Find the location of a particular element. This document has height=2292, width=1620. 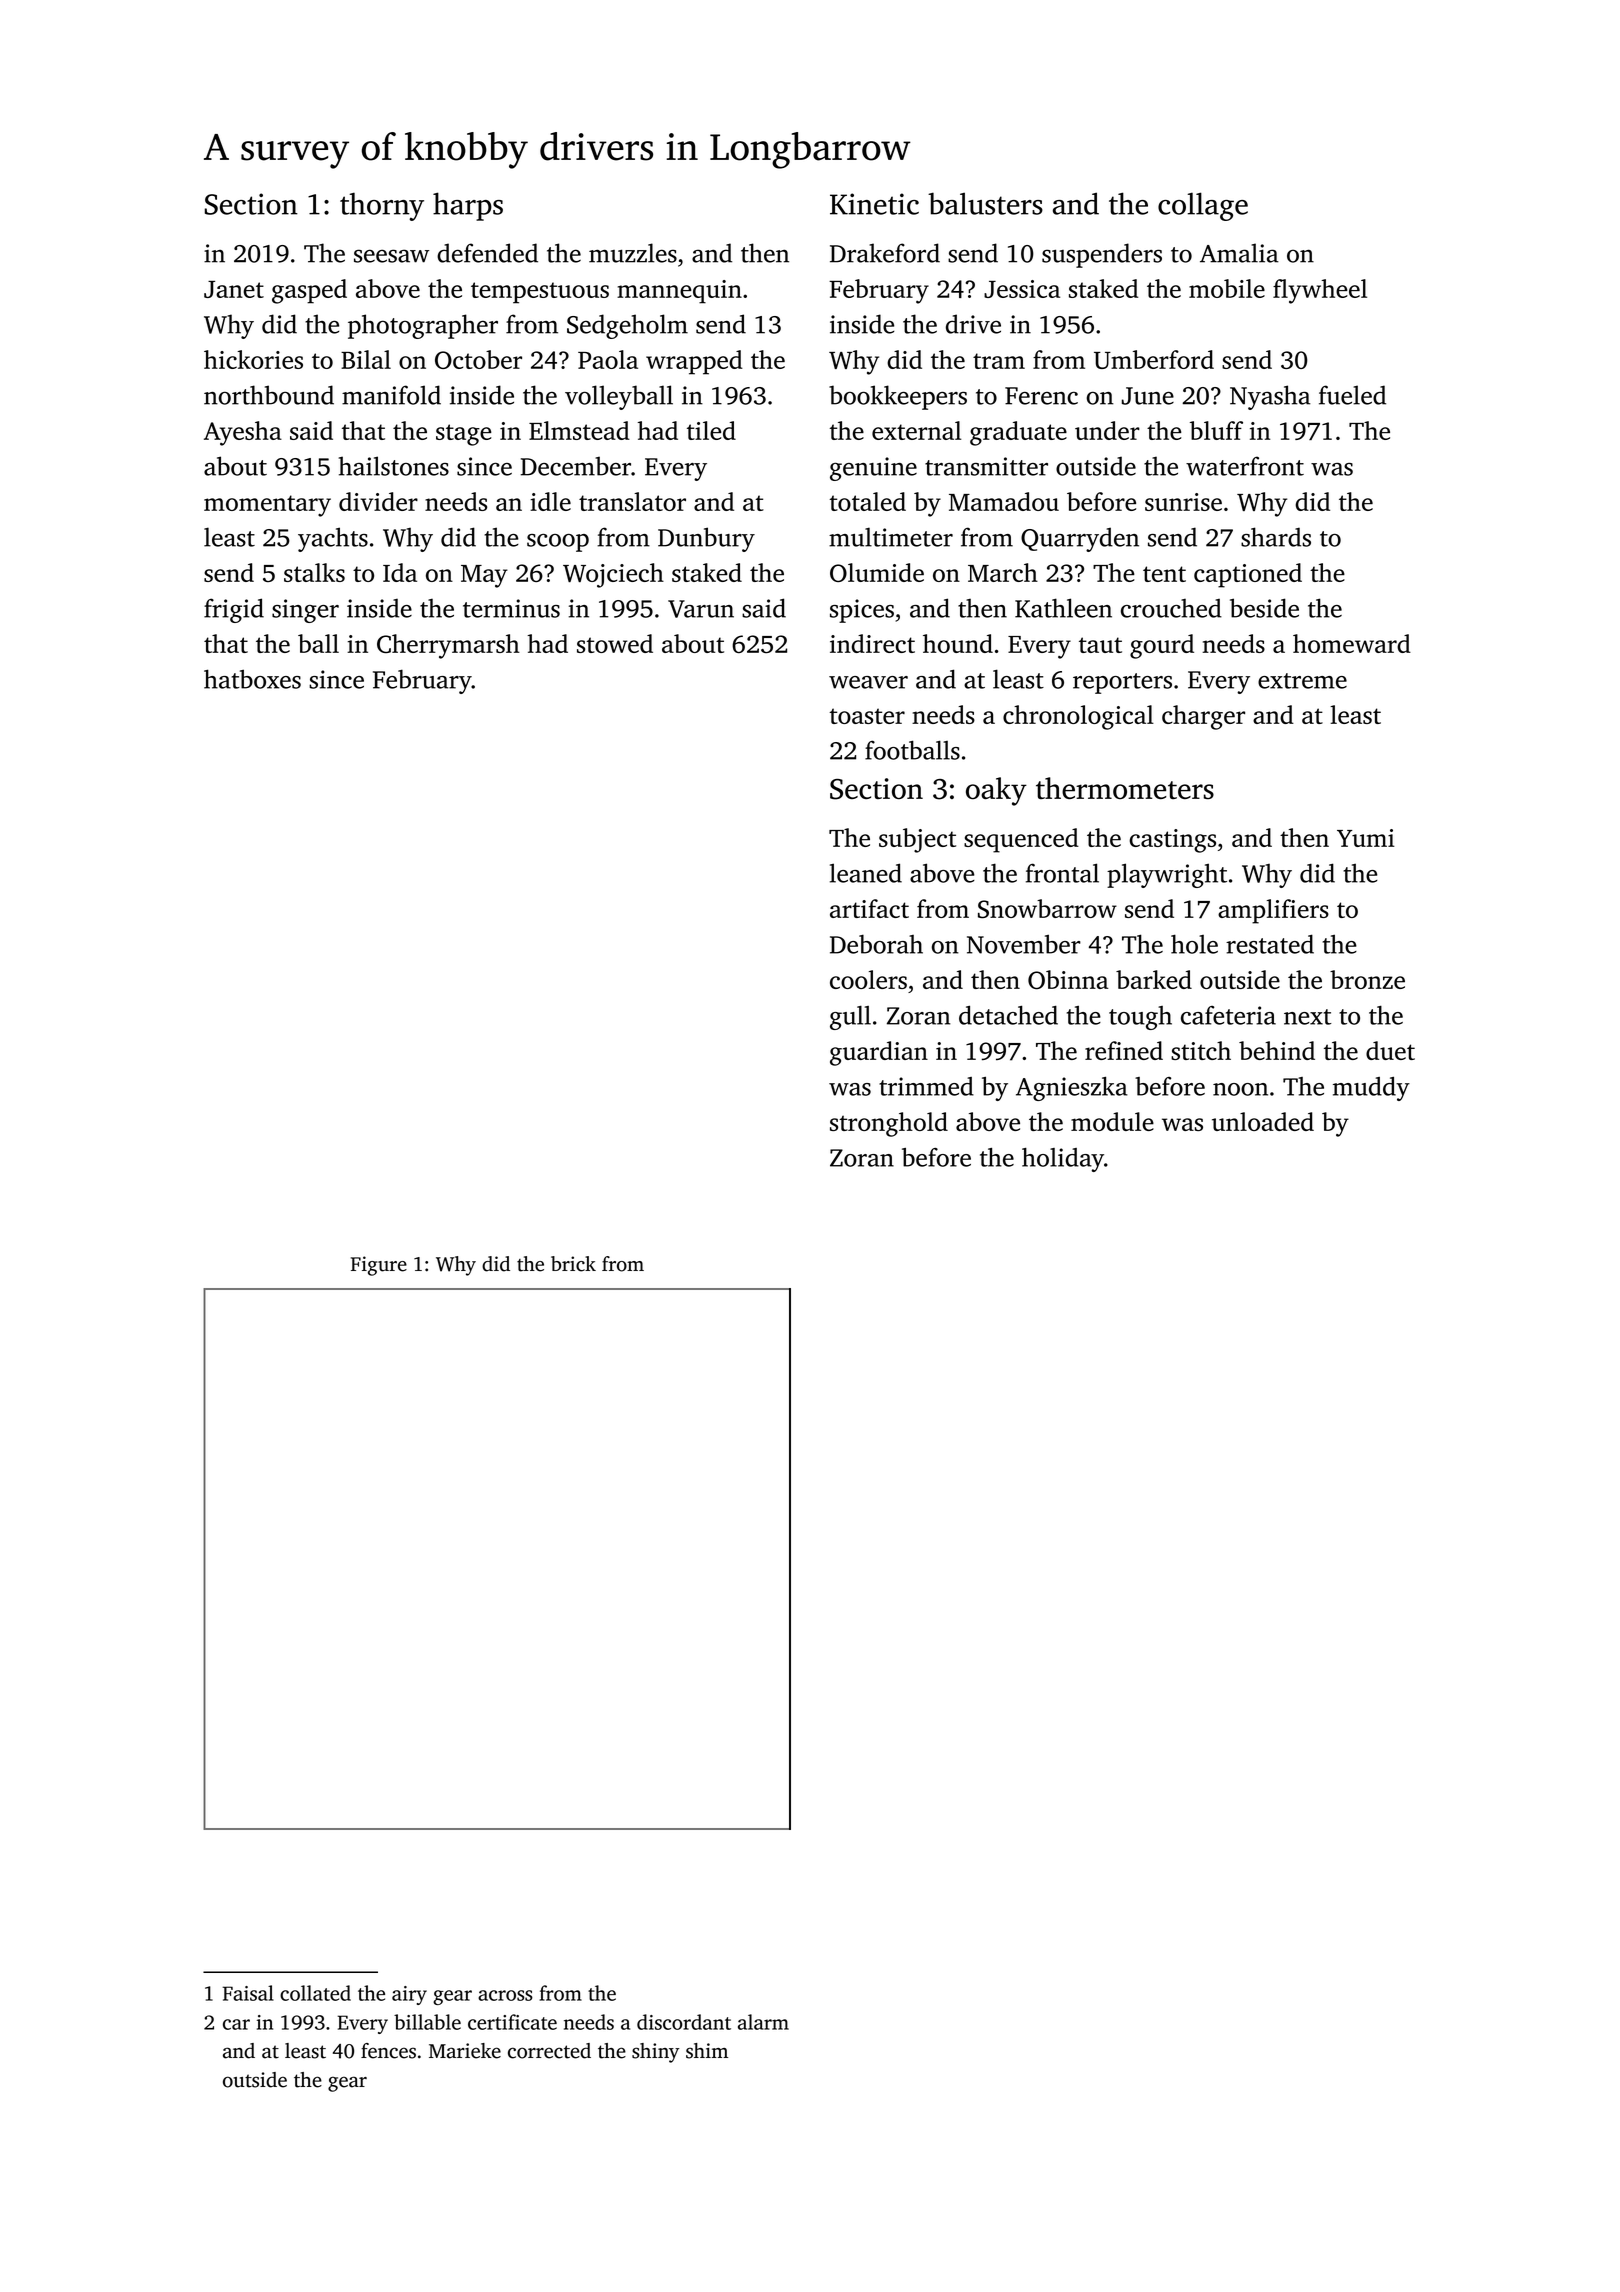

collage is located at coordinates (1203, 206).
